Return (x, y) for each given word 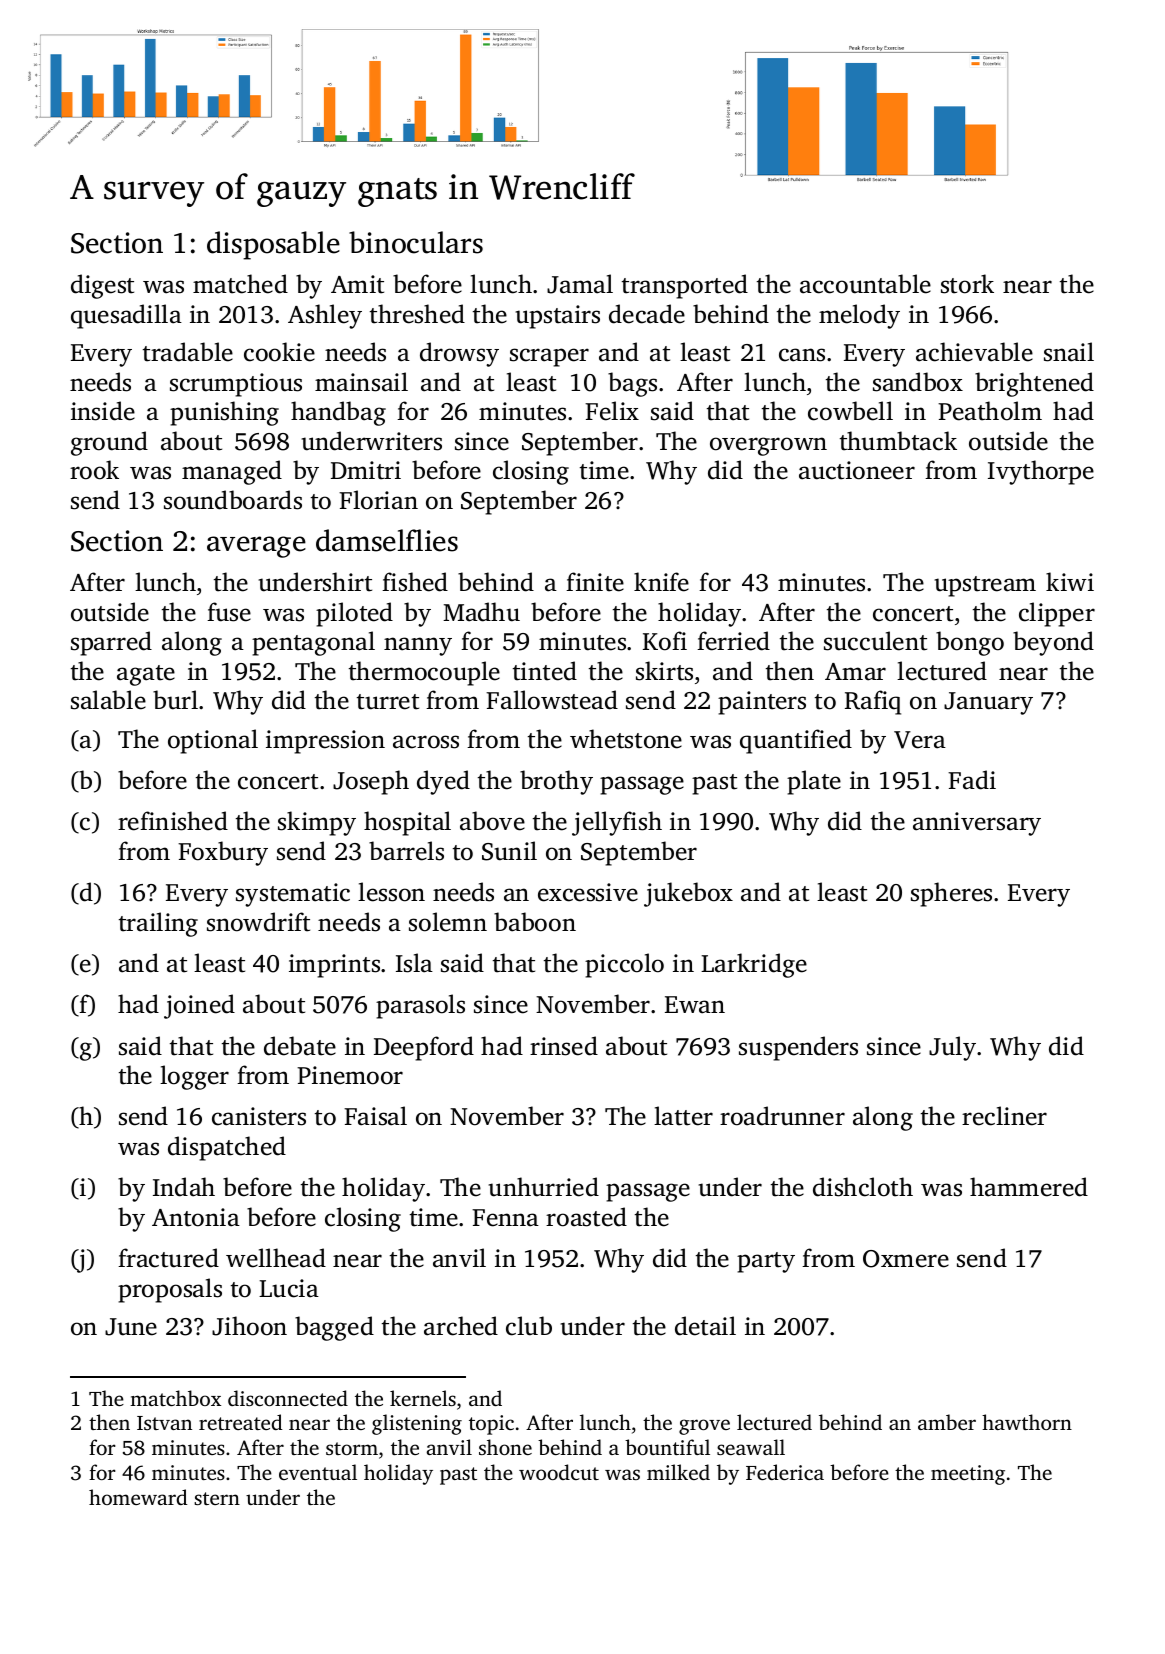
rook (94, 470)
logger (194, 1077)
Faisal (375, 1116)
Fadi (972, 780)
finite (595, 582)
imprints (334, 966)
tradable (188, 352)
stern (217, 1498)
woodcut (559, 1472)
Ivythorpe (1041, 472)
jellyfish (617, 823)
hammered (1029, 1187)
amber (947, 1422)
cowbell (850, 411)
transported (685, 286)
